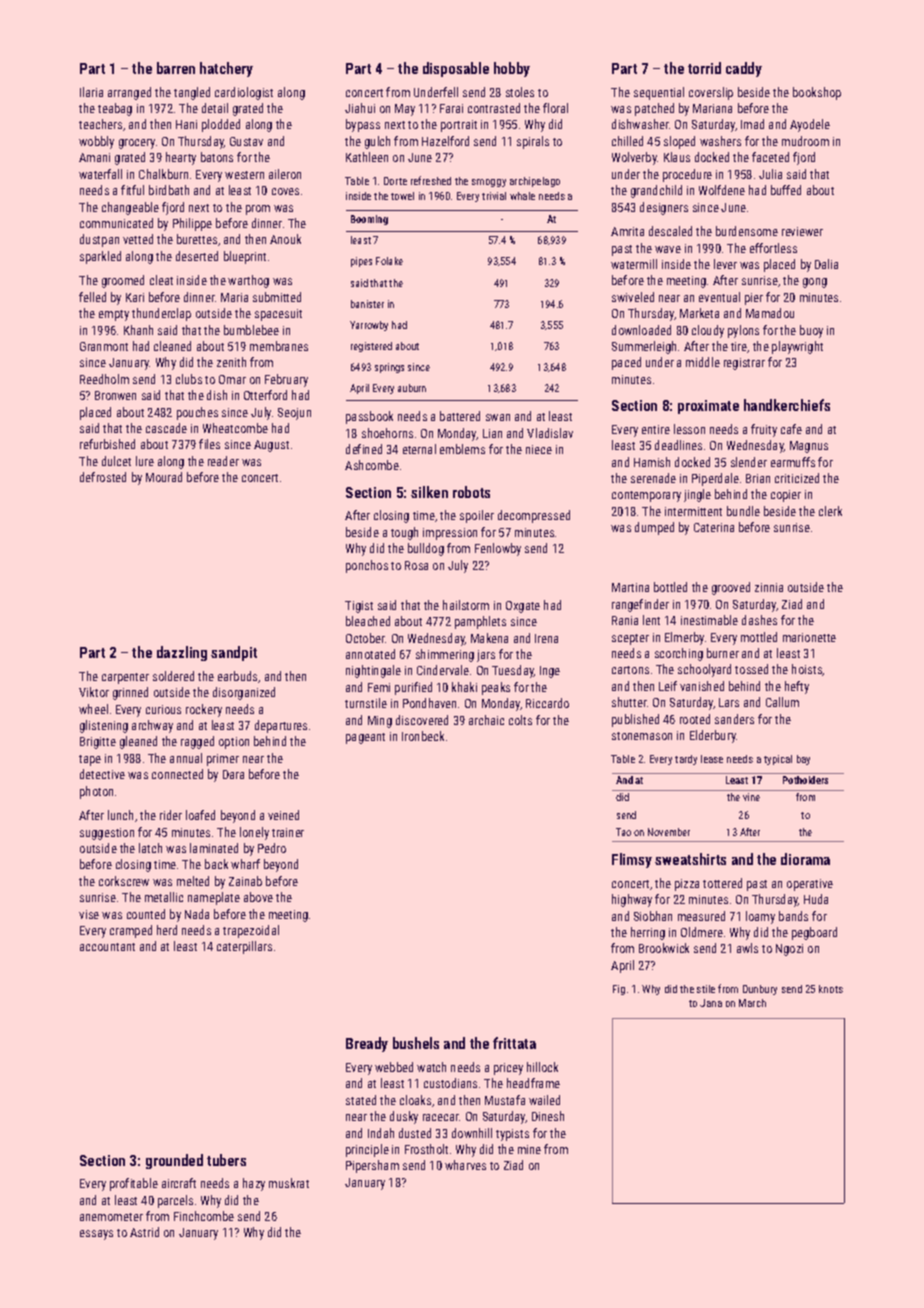  What do you see at coordinates (670, 231) in the screenshot?
I see `descaled` at bounding box center [670, 231].
